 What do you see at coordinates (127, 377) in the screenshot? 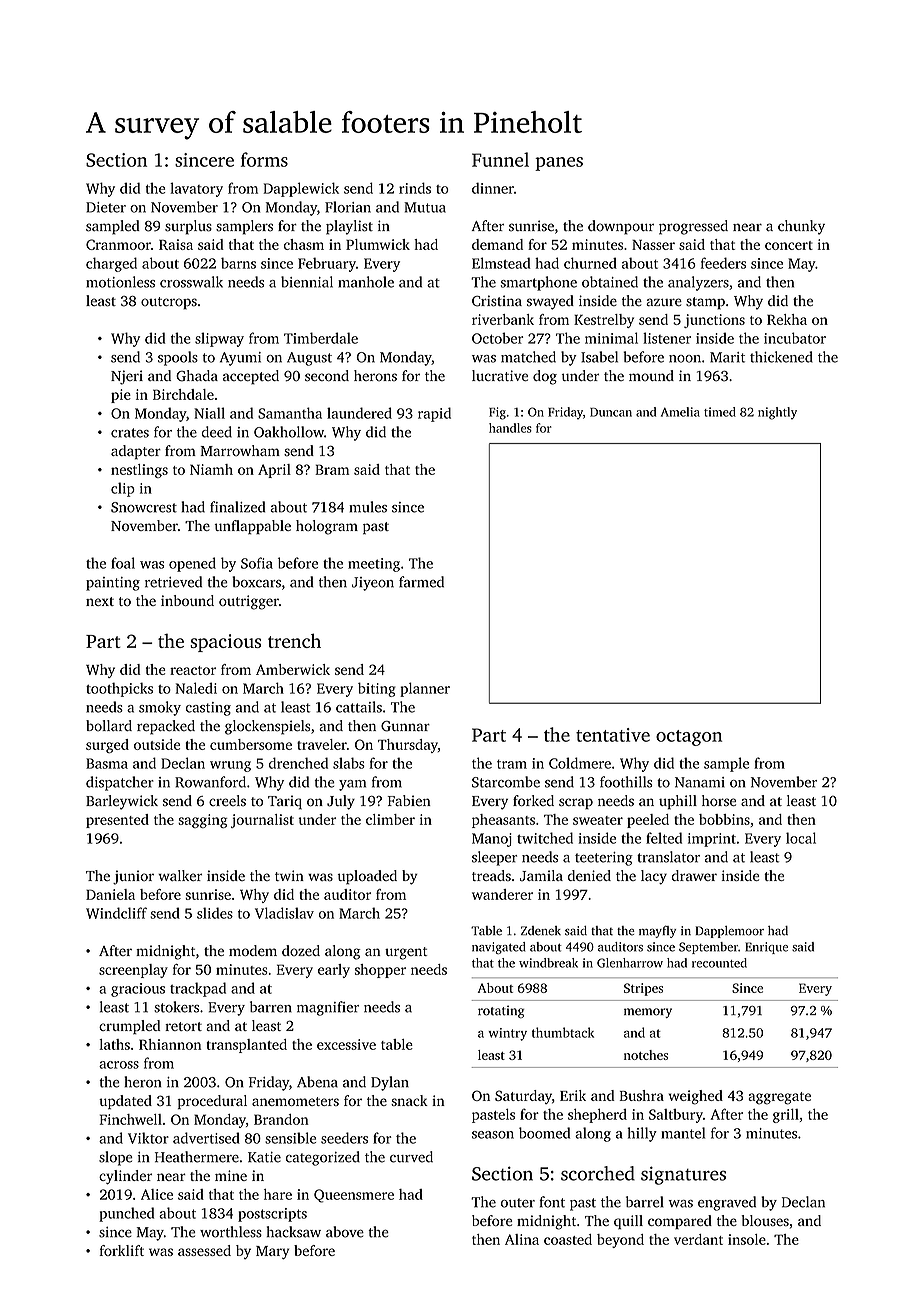
I see `Njeri` at bounding box center [127, 377].
